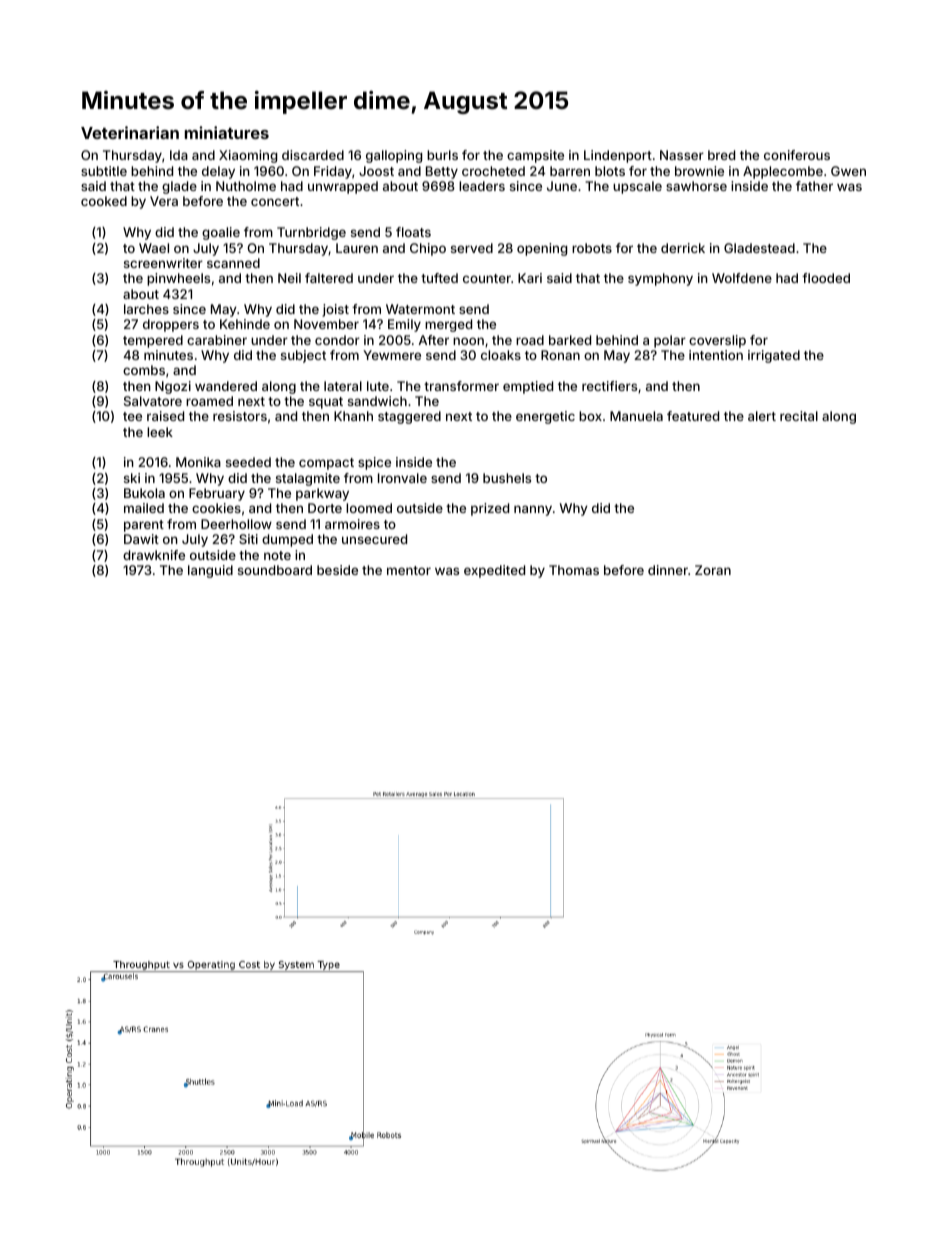  Describe the element at coordinates (343, 187) in the screenshot. I see `unwrapped` at that location.
